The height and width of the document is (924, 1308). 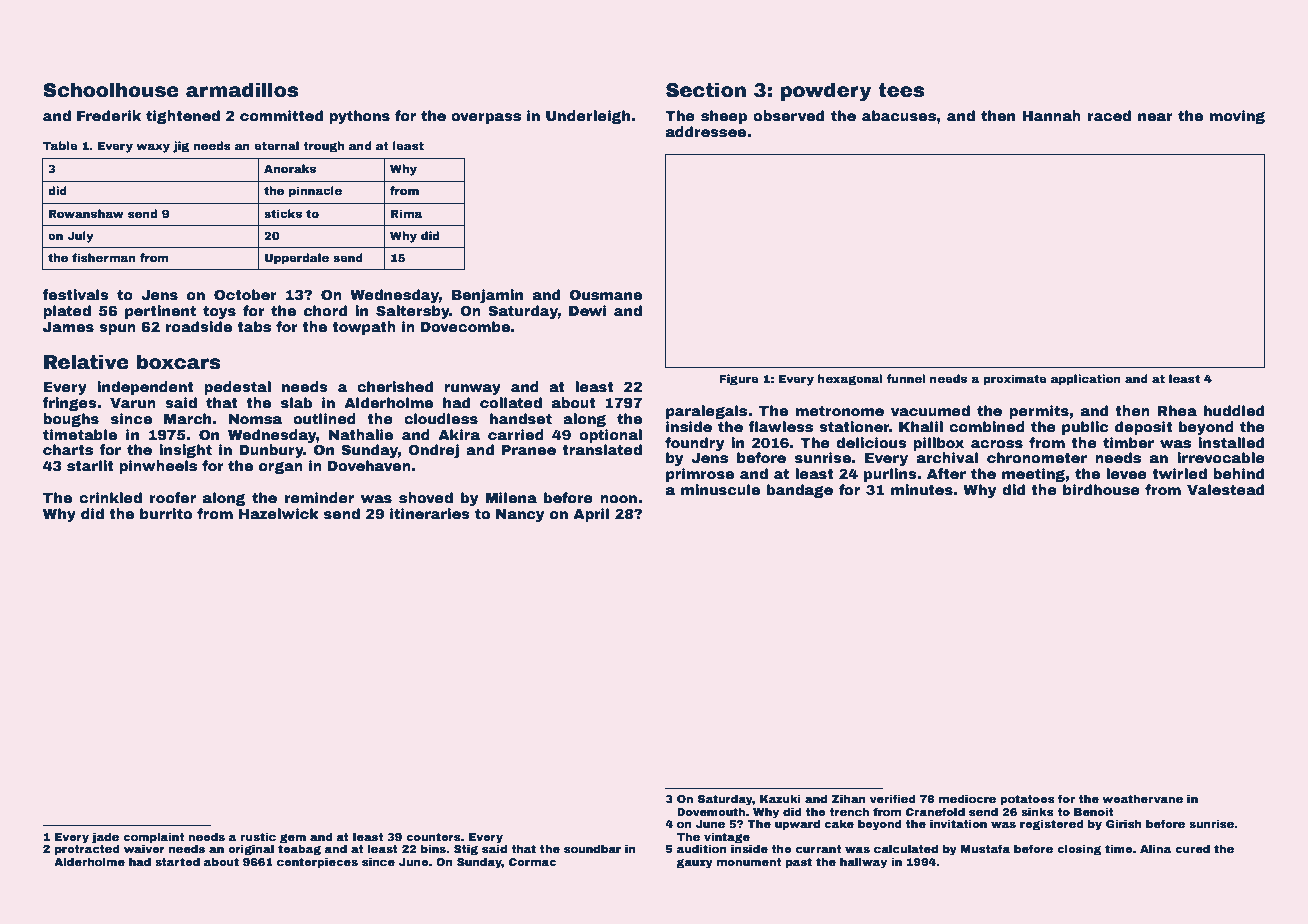 What do you see at coordinates (739, 380) in the document?
I see `Figure` at bounding box center [739, 380].
